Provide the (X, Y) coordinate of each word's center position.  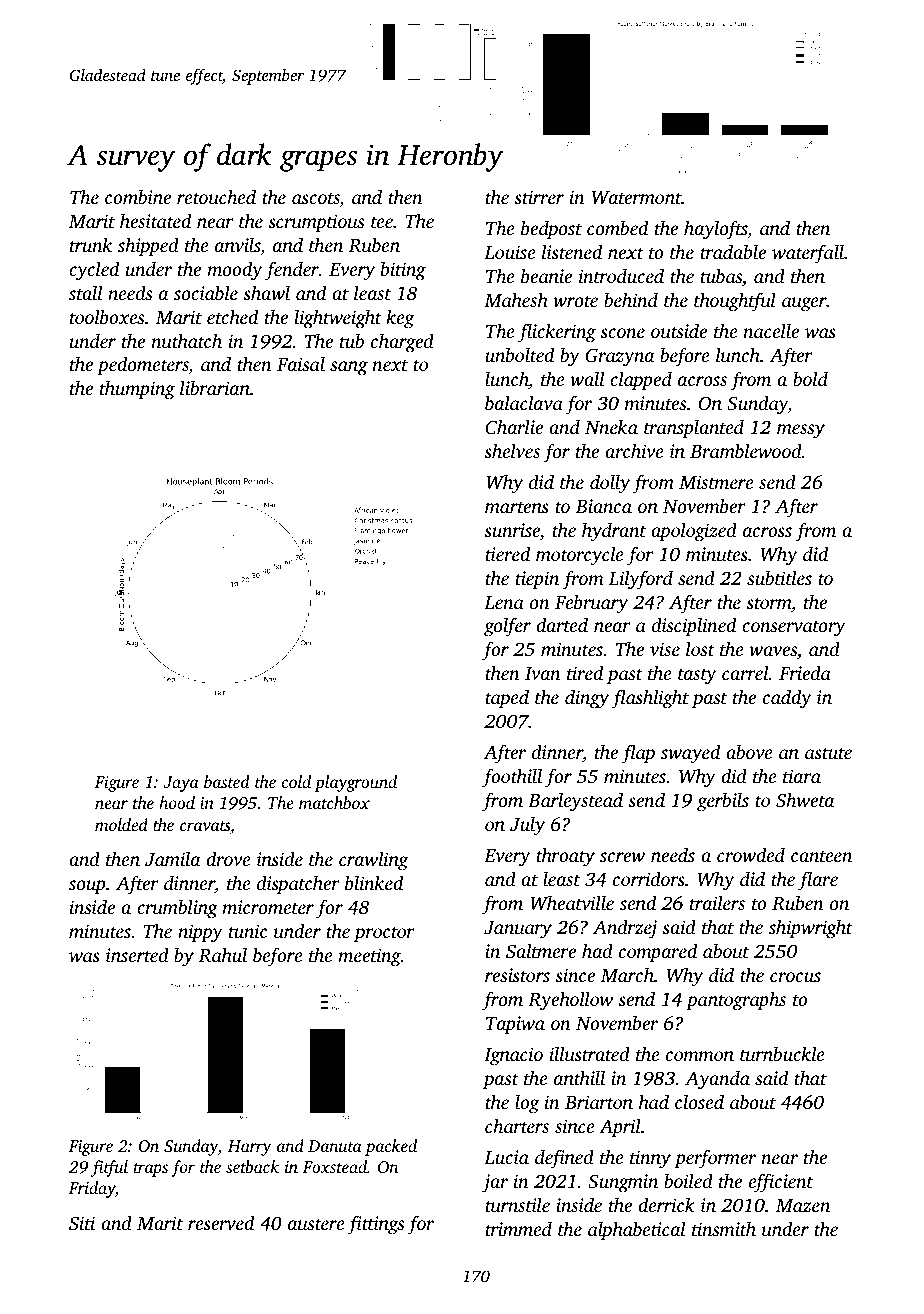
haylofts (716, 230)
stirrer (539, 197)
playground (355, 783)
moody (234, 271)
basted (227, 781)
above (749, 751)
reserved (221, 1222)
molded (121, 824)
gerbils (723, 802)
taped (507, 699)
